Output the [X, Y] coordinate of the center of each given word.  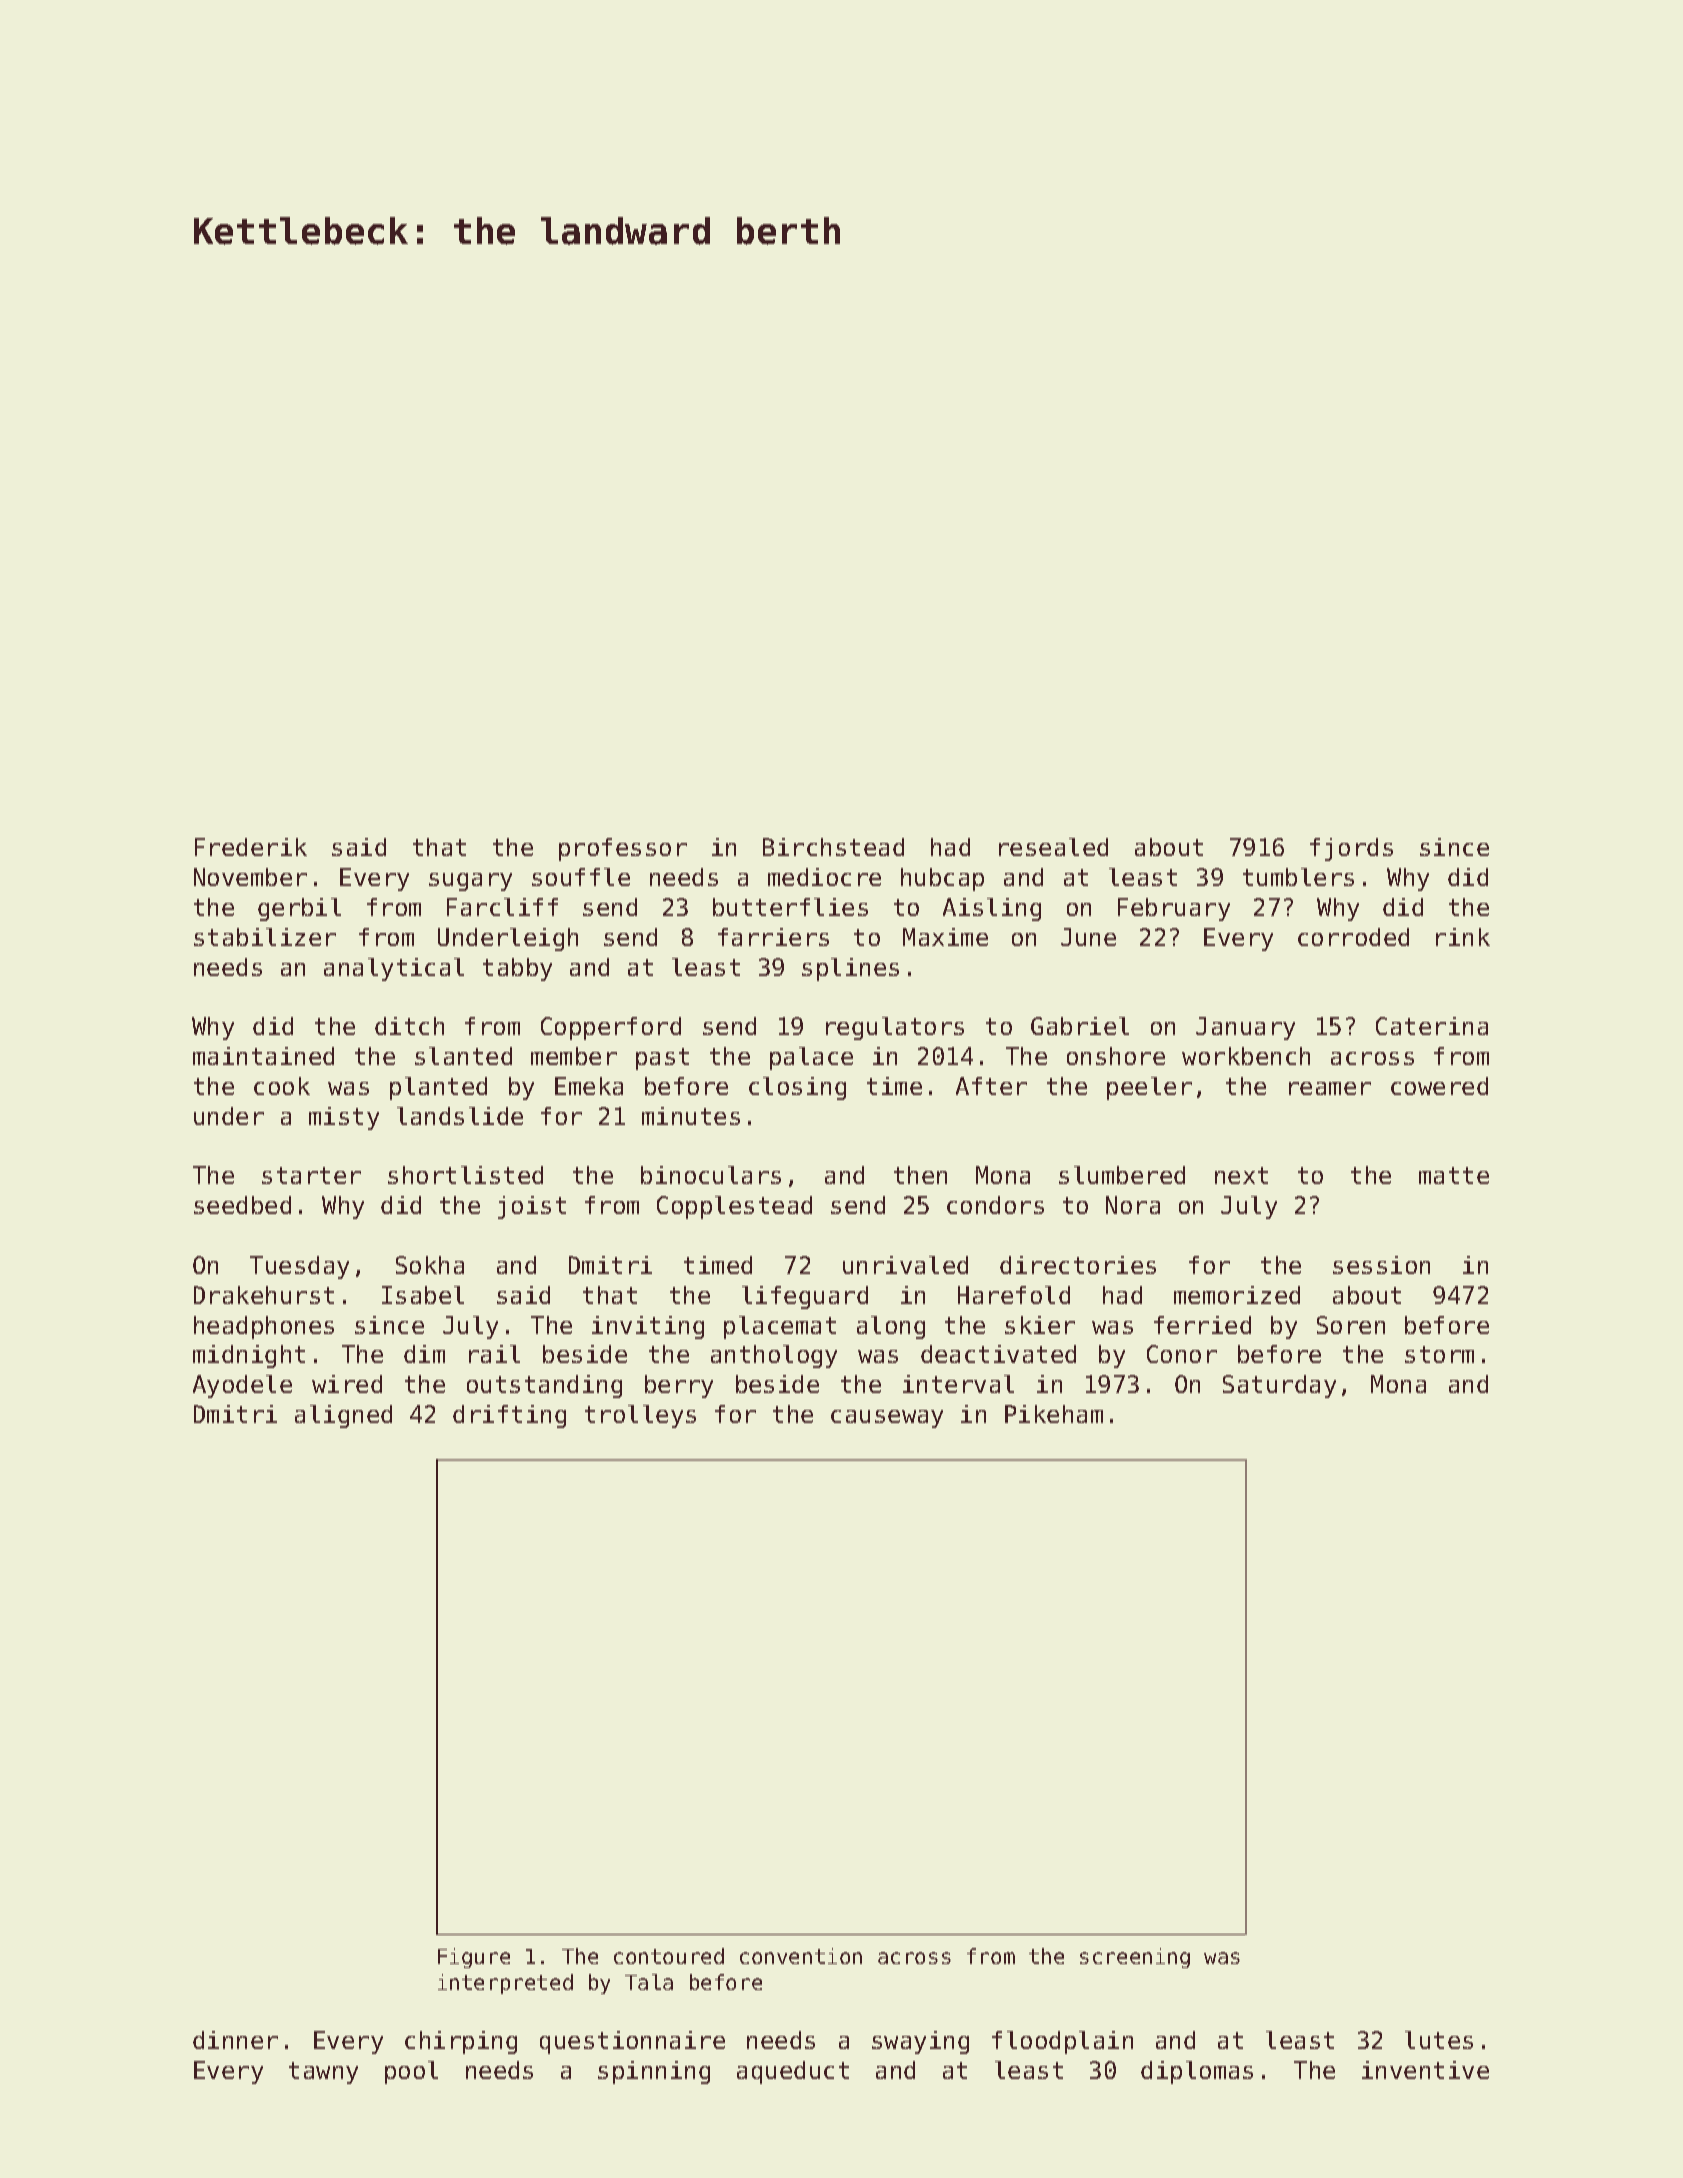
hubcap [942, 879]
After [991, 1086]
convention [801, 1956]
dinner [235, 2040]
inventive [1425, 2070]
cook [282, 1086]
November [250, 877]
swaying [920, 2042]
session [1381, 1265]
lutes [1439, 2040]
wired [347, 1384]
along [891, 1327]
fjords [1351, 849]
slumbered [1122, 1175]
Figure [474, 1958]
